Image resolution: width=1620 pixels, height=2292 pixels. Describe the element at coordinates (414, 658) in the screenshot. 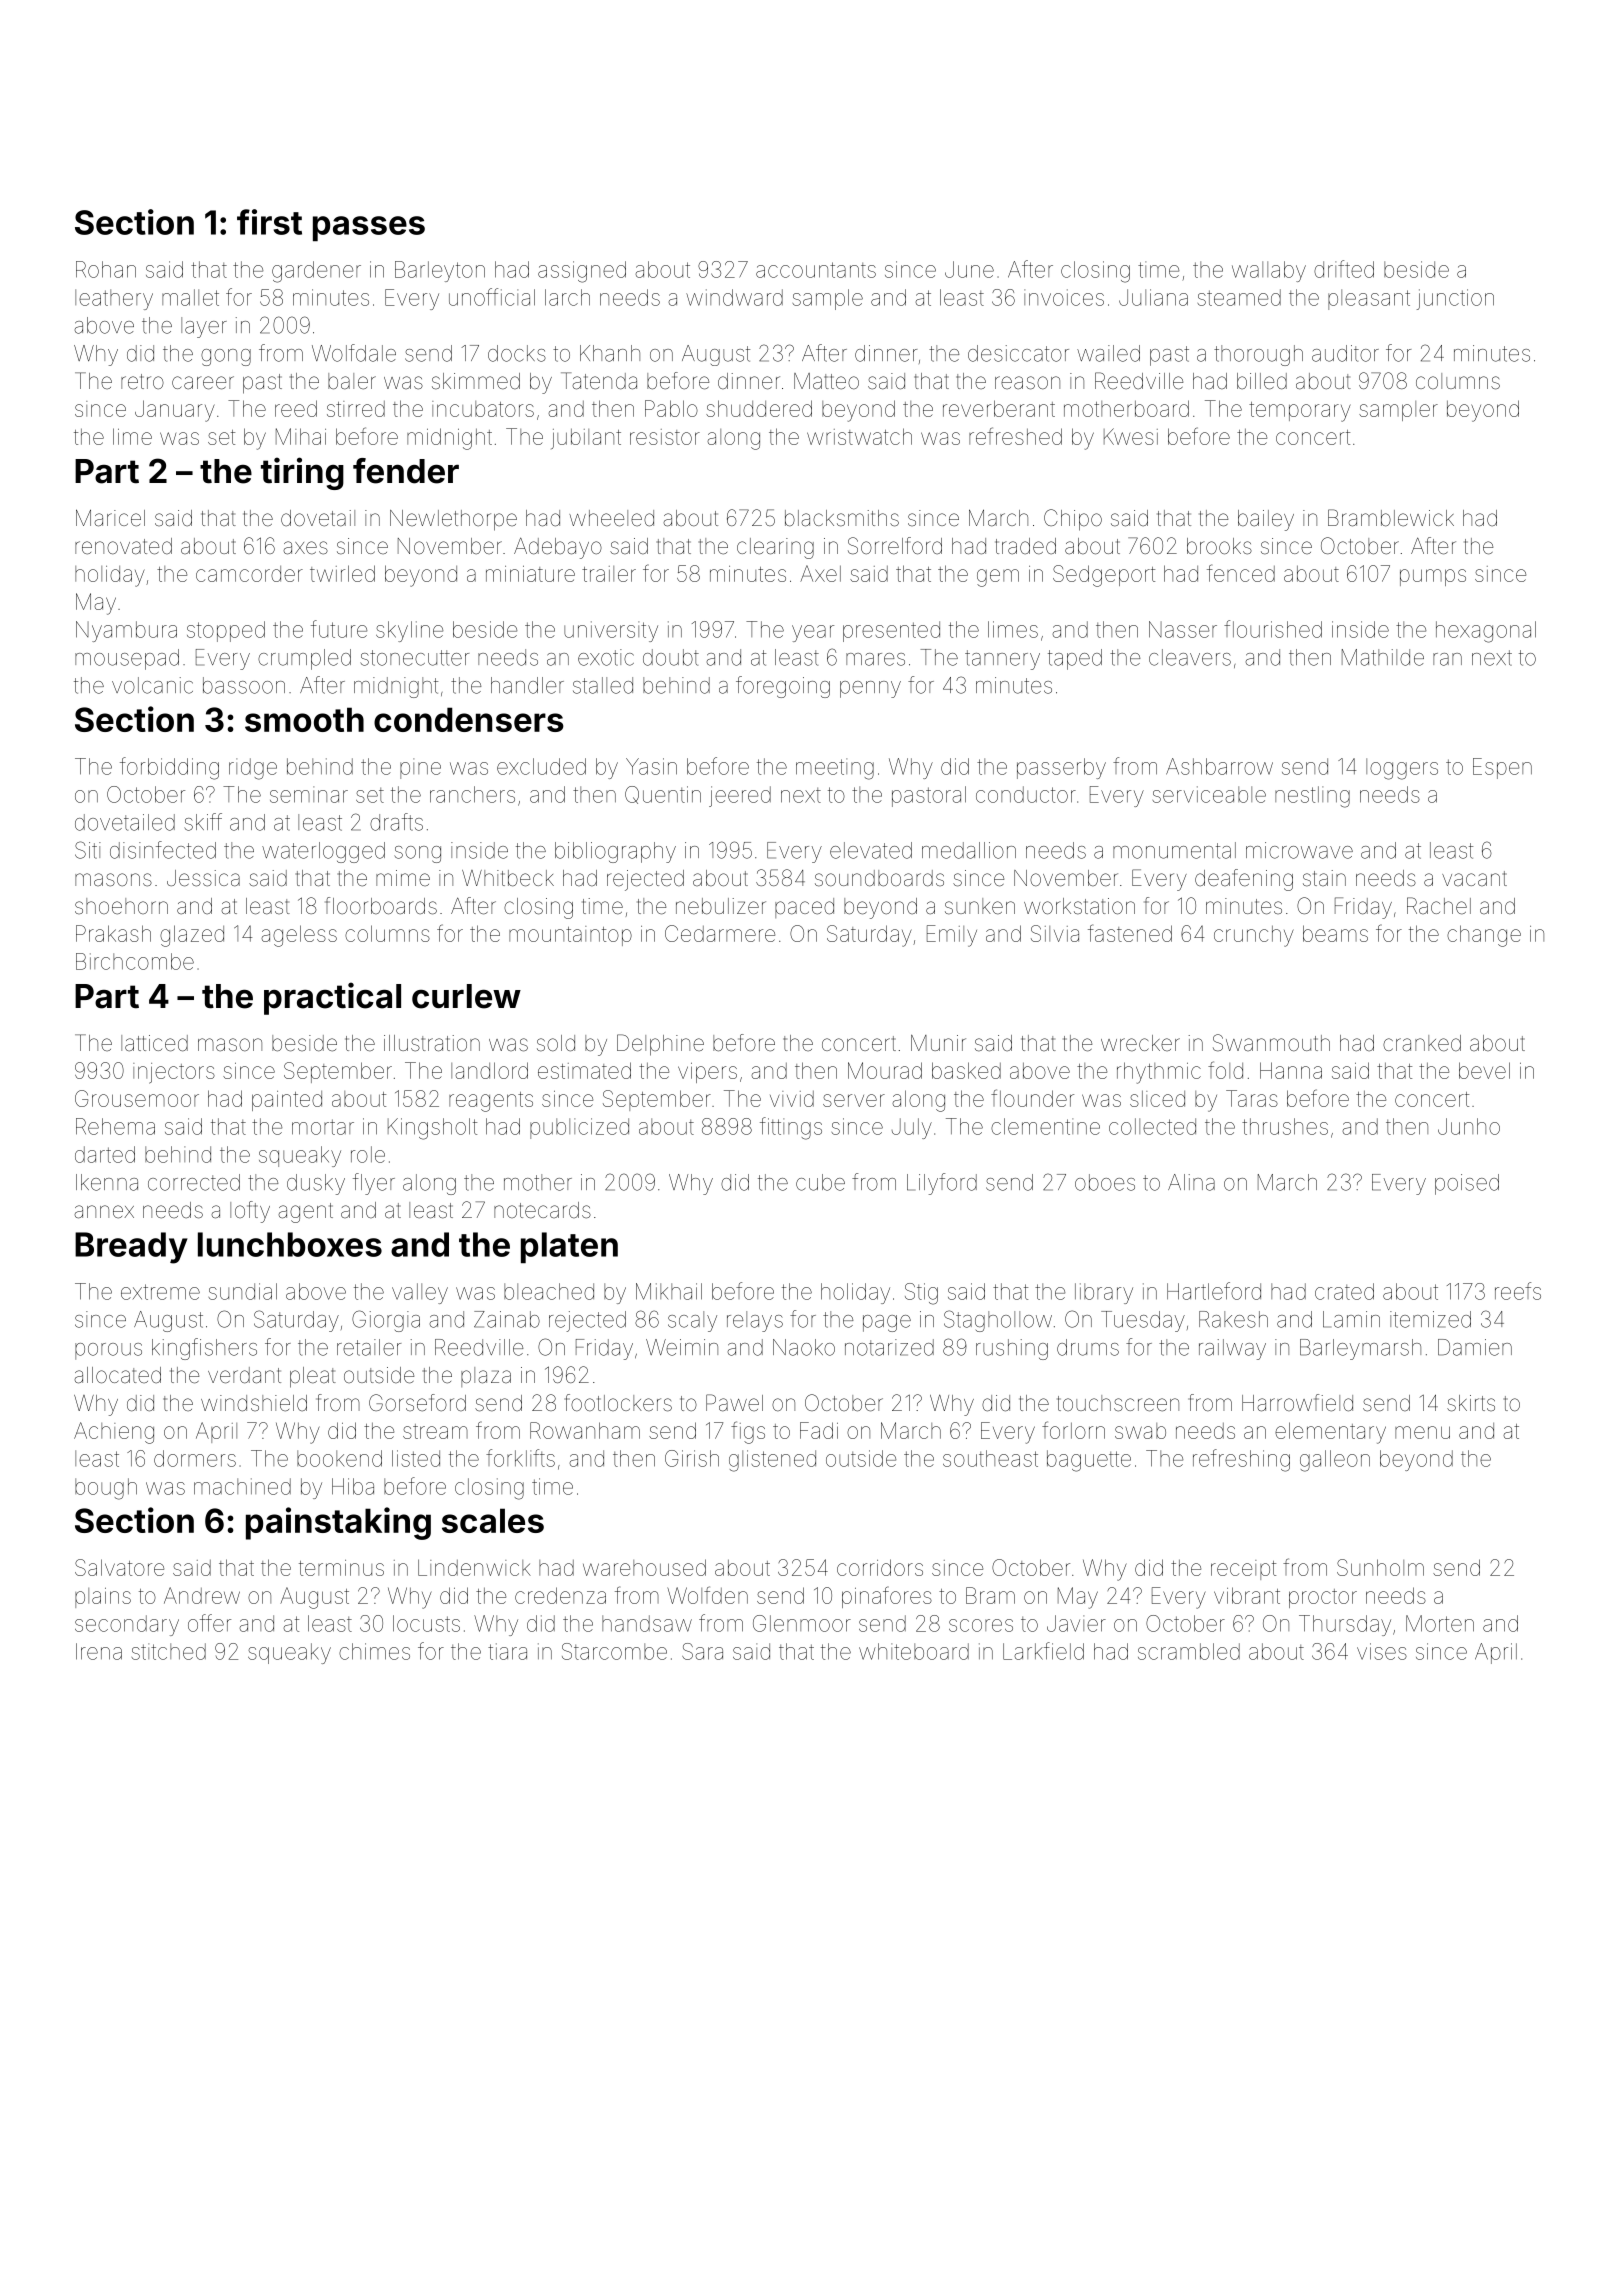

I see `stonecutter` at that location.
